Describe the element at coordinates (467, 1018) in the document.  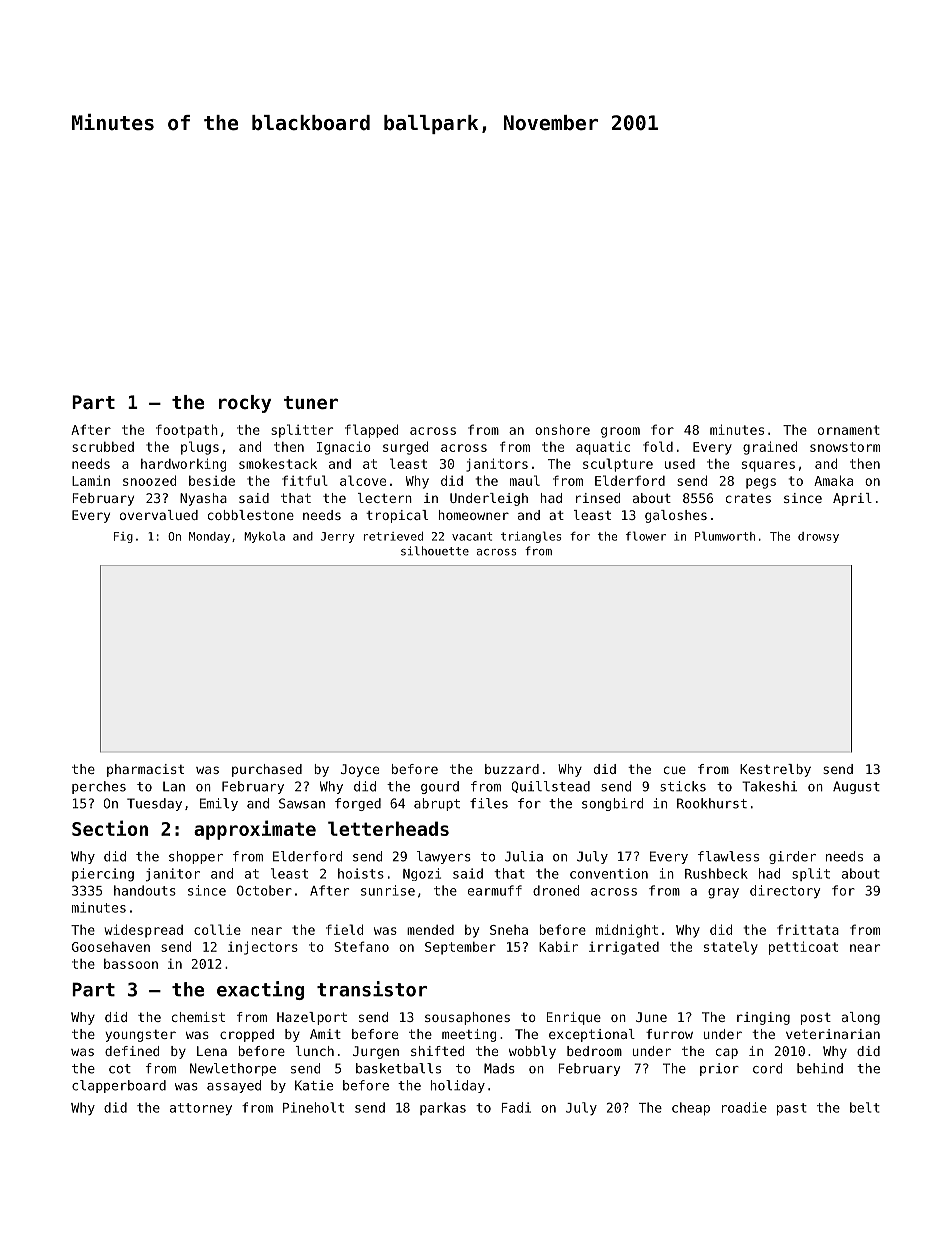
I see `sousaphones` at that location.
